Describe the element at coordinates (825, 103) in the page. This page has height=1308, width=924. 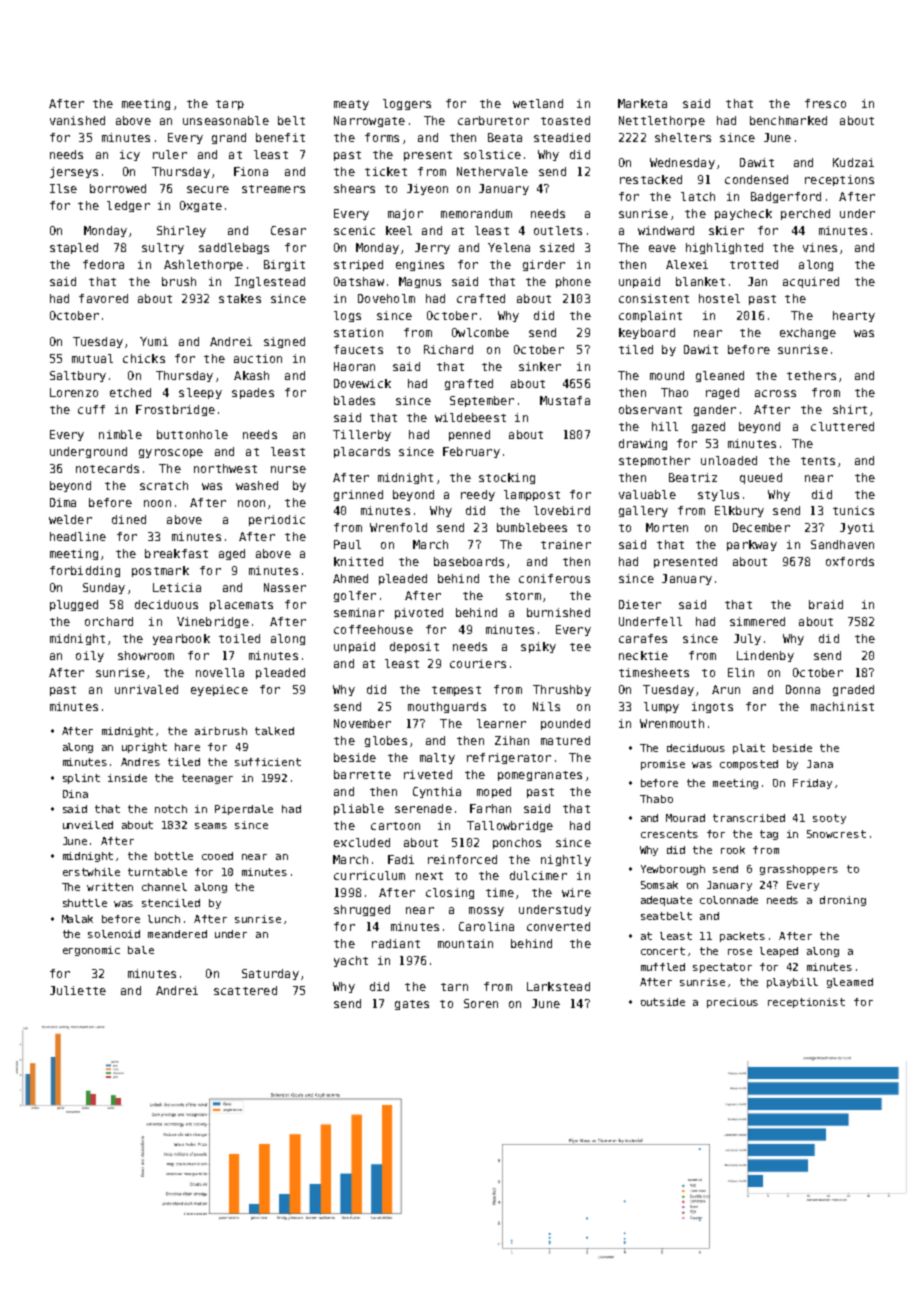
I see `fresco` at that location.
